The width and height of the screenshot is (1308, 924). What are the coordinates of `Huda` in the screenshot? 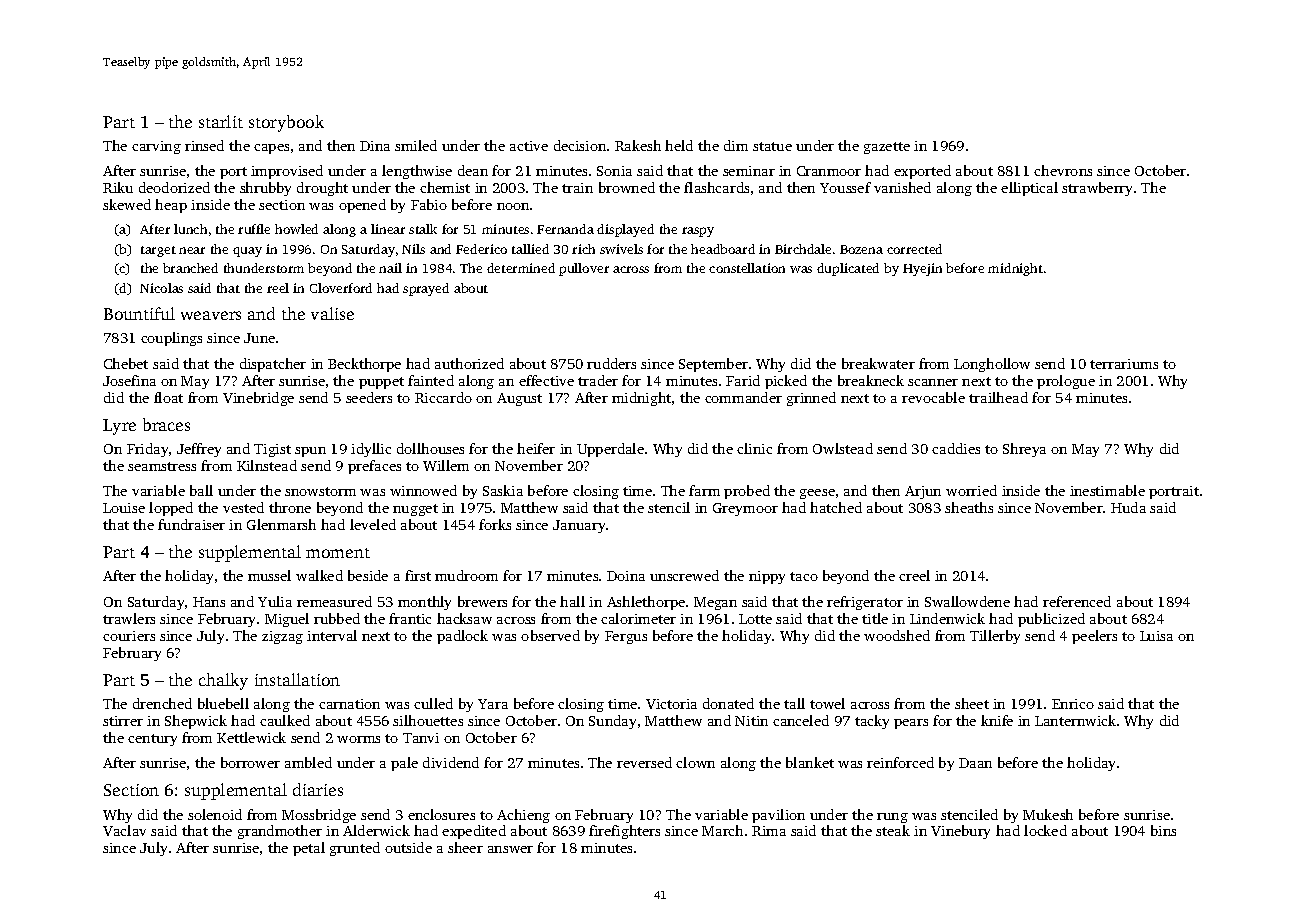 It's located at (1128, 507).
